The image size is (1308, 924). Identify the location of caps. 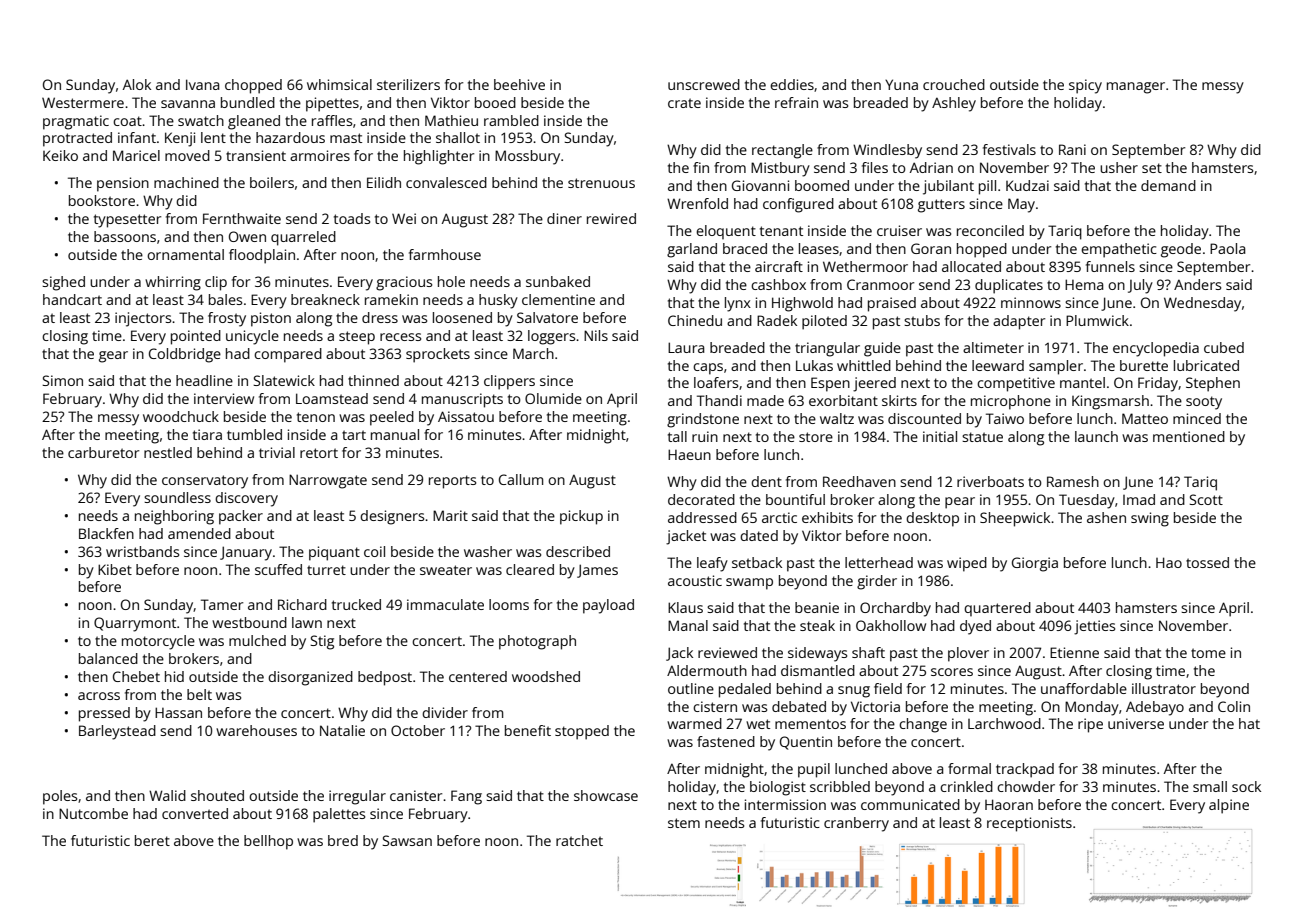
(708, 369).
